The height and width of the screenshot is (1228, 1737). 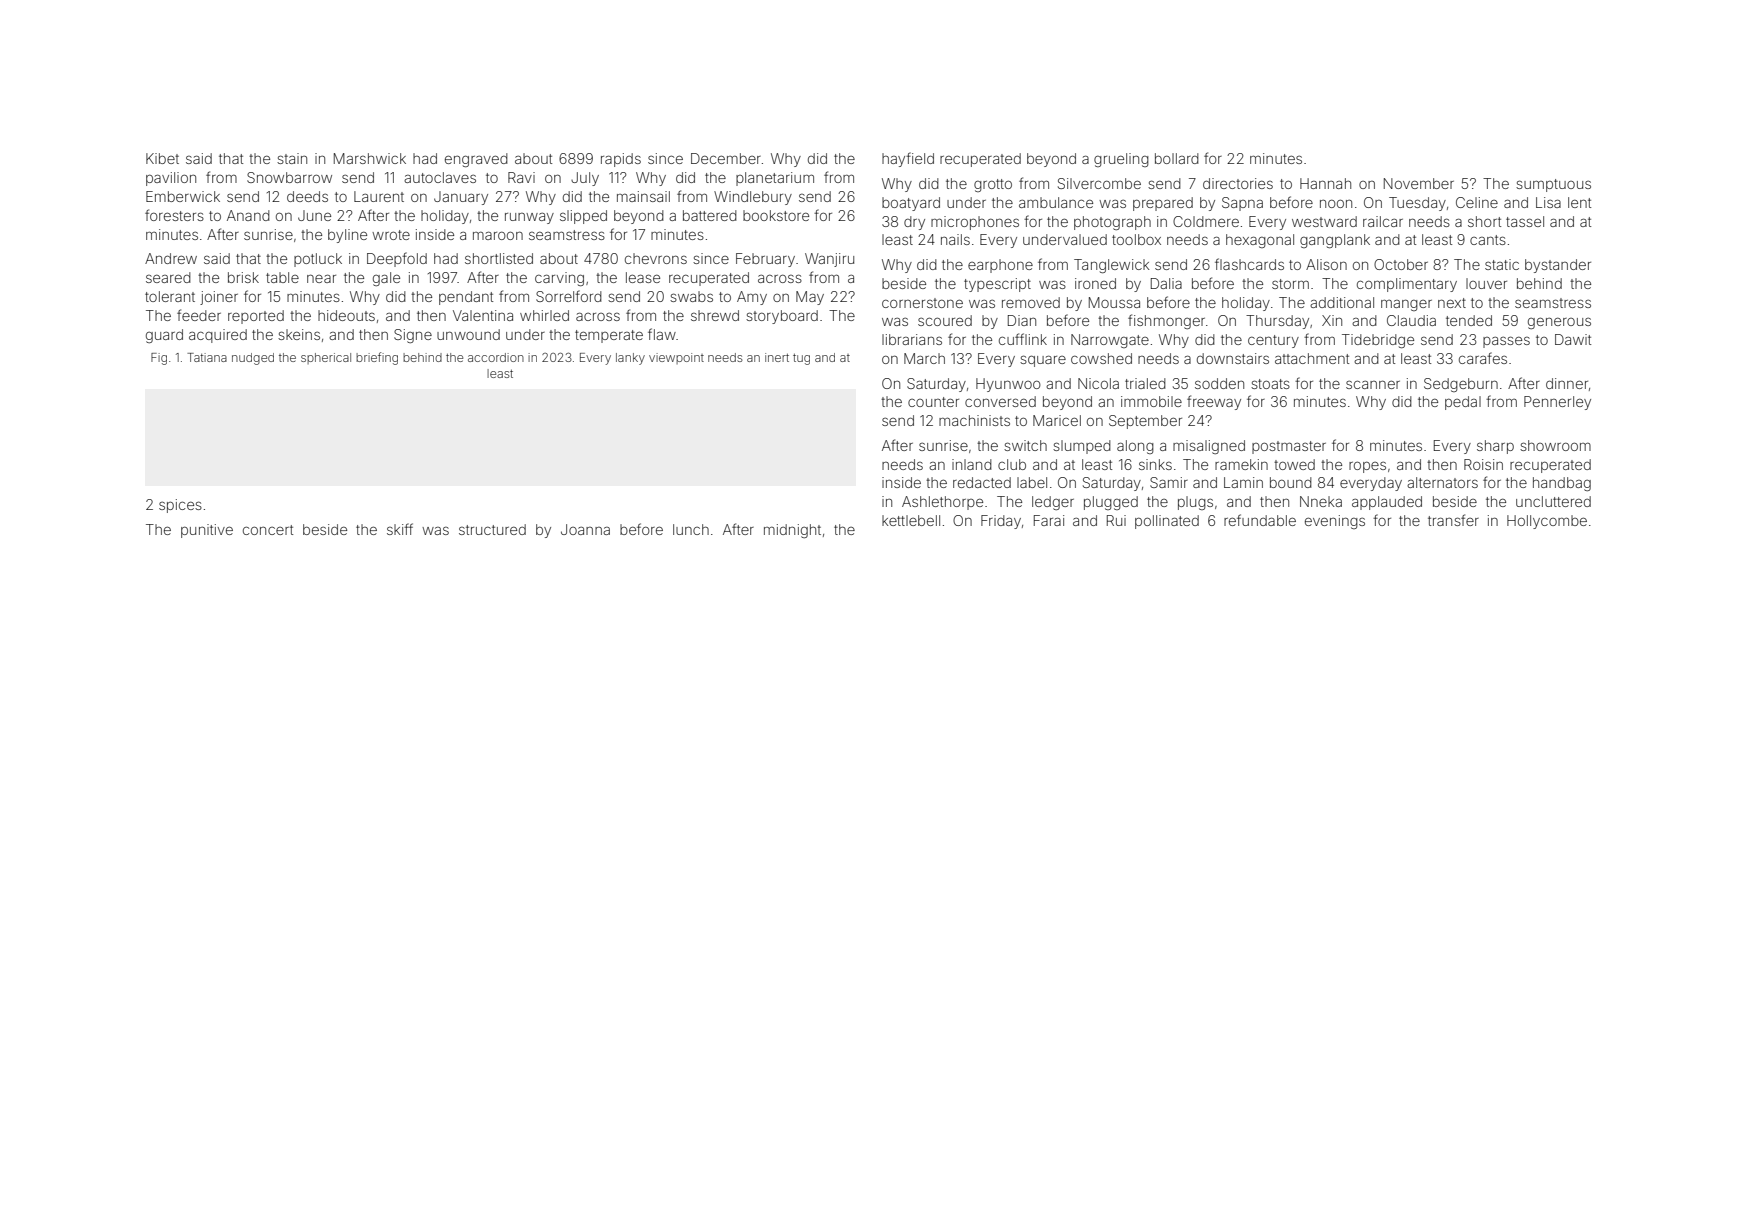 I want to click on Kibet, so click(x=162, y=158).
